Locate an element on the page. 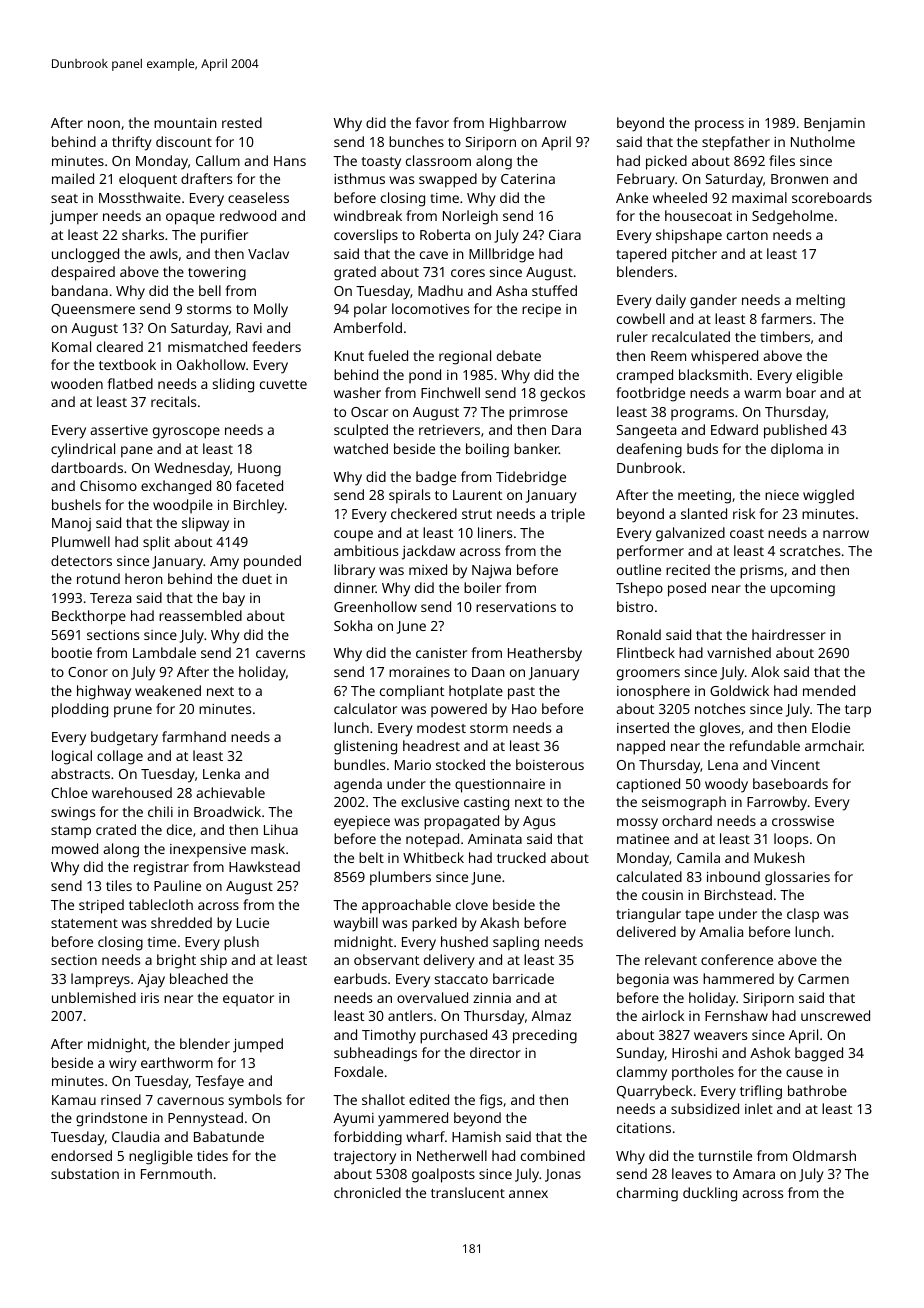 The width and height of the page is (924, 1308). translucent is located at coordinates (468, 1192).
